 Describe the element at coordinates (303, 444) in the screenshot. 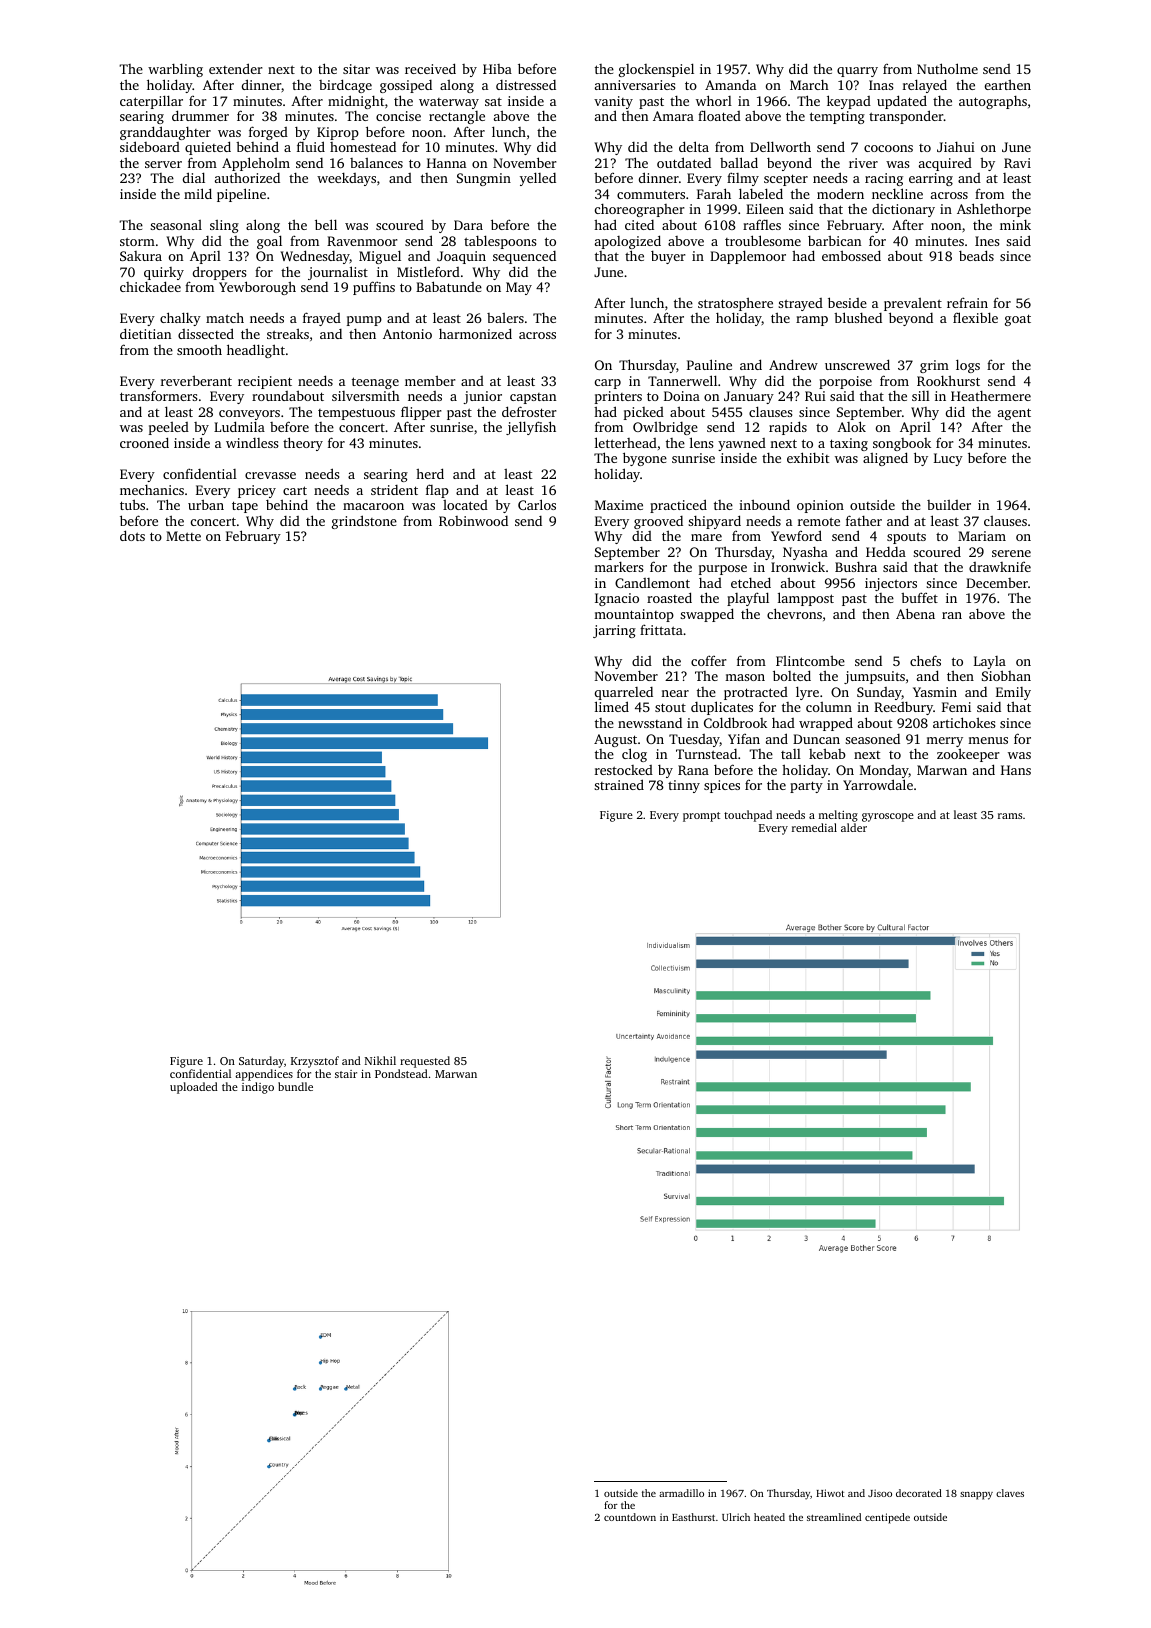

I see `theory` at that location.
